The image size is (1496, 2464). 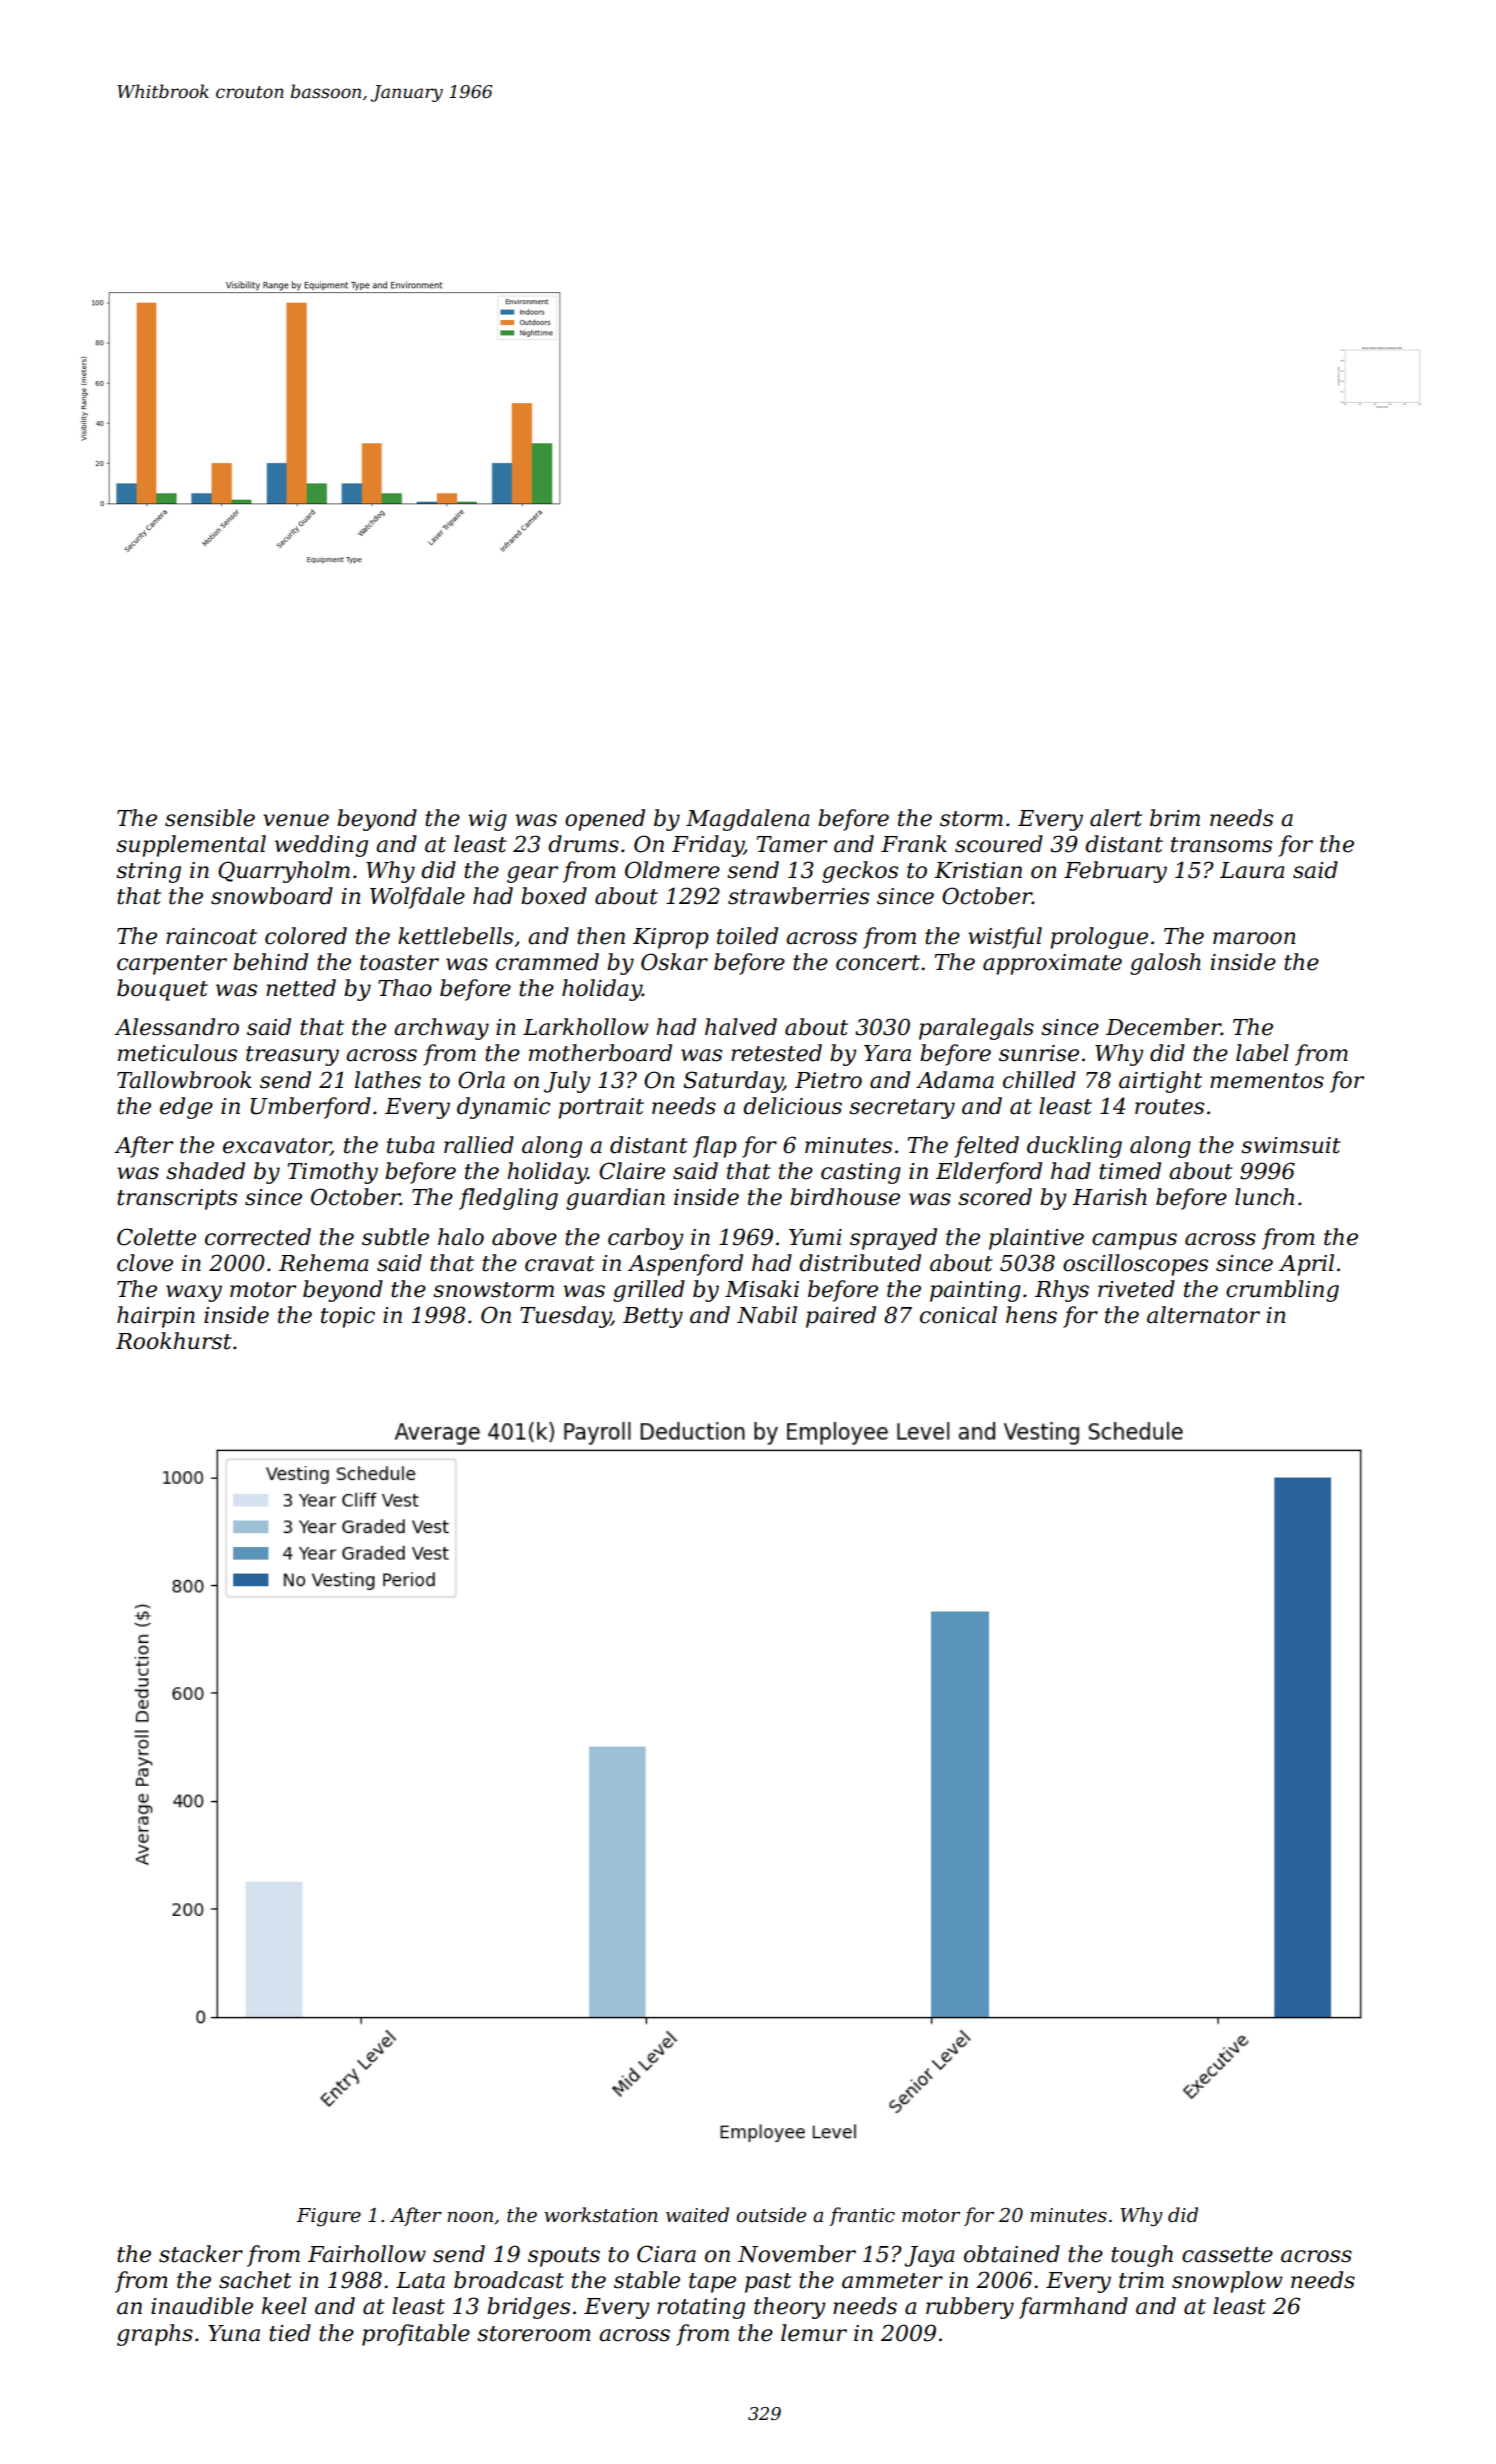 I want to click on campus, so click(x=1134, y=1241).
